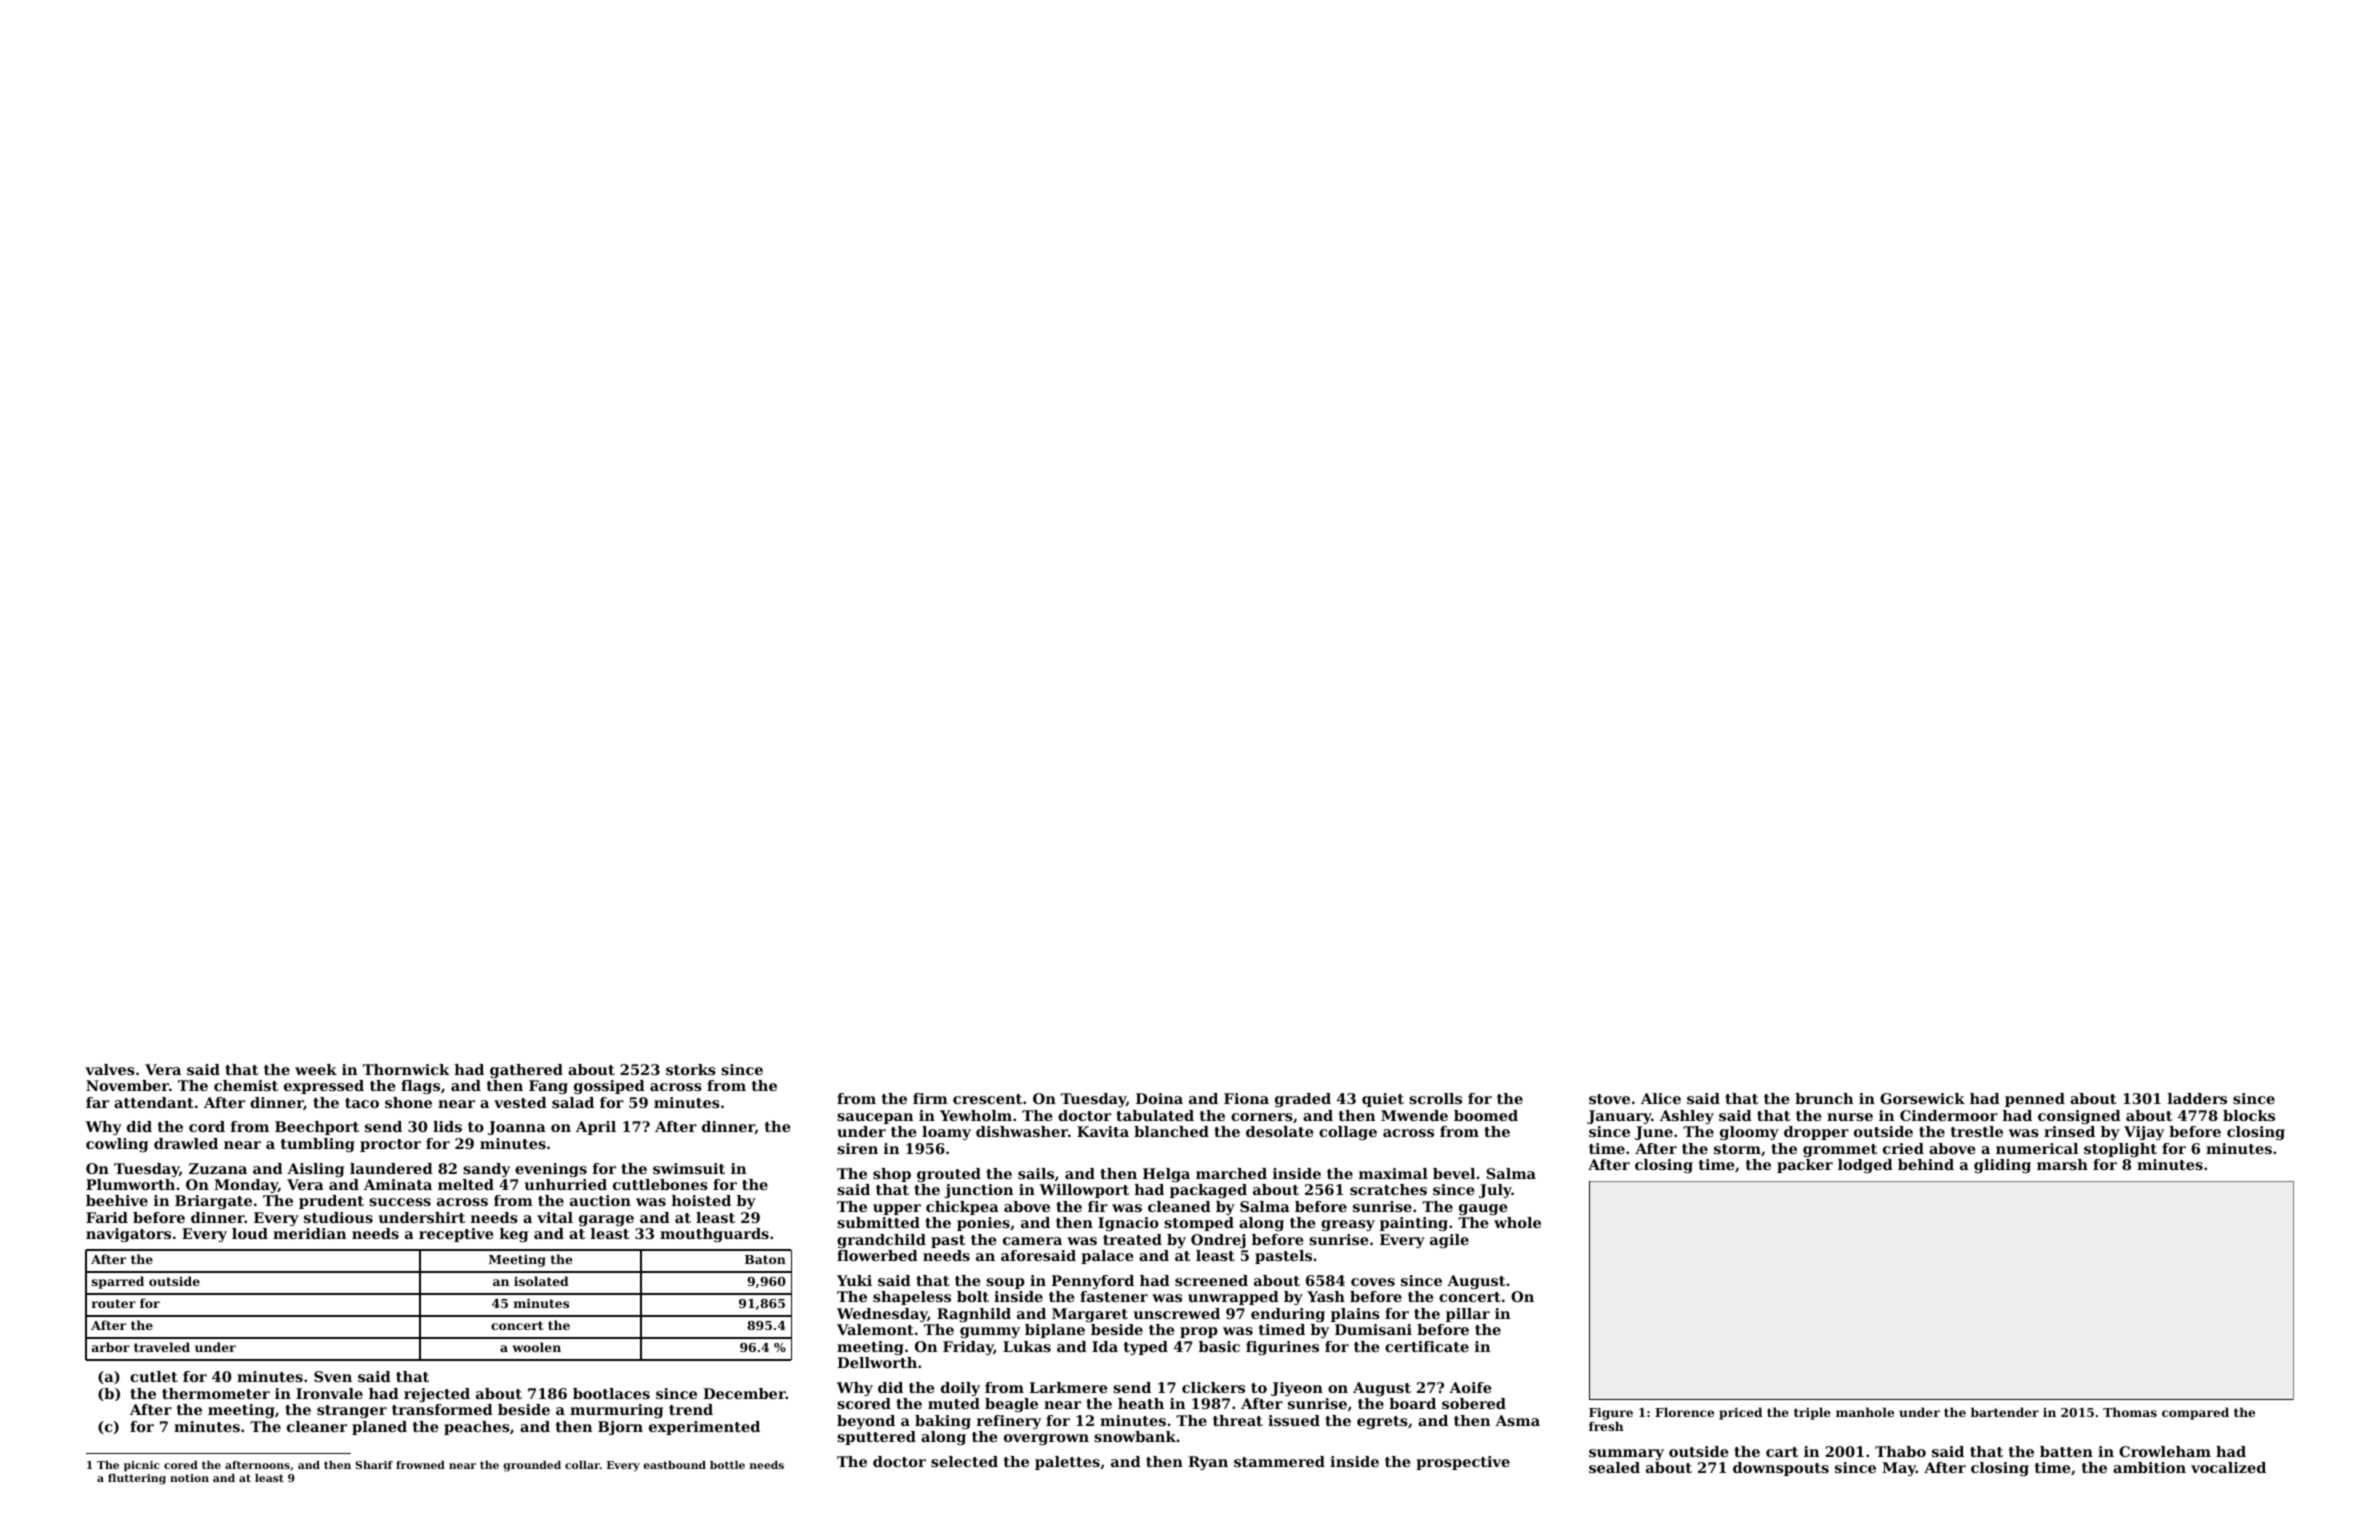 The height and width of the screenshot is (1540, 2380). Describe the element at coordinates (1213, 1387) in the screenshot. I see `clickers` at that location.
